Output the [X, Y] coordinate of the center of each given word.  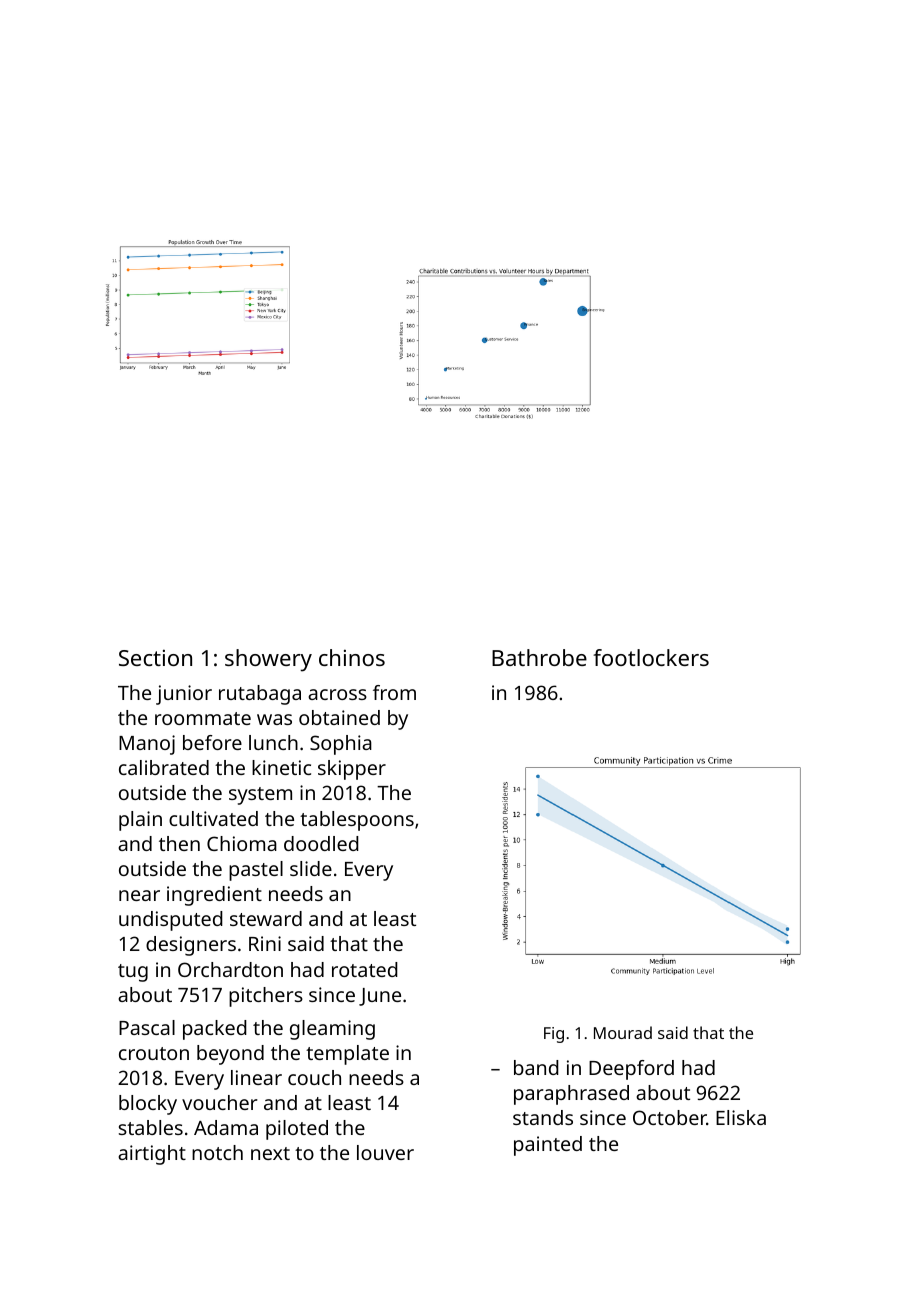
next [270, 1153]
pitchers [266, 997]
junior [184, 695]
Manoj [147, 745]
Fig [554, 1035]
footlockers [651, 657]
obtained [339, 717]
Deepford [631, 1070]
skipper [352, 770]
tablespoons [357, 821]
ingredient [214, 896]
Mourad [623, 1032]
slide [311, 868]
